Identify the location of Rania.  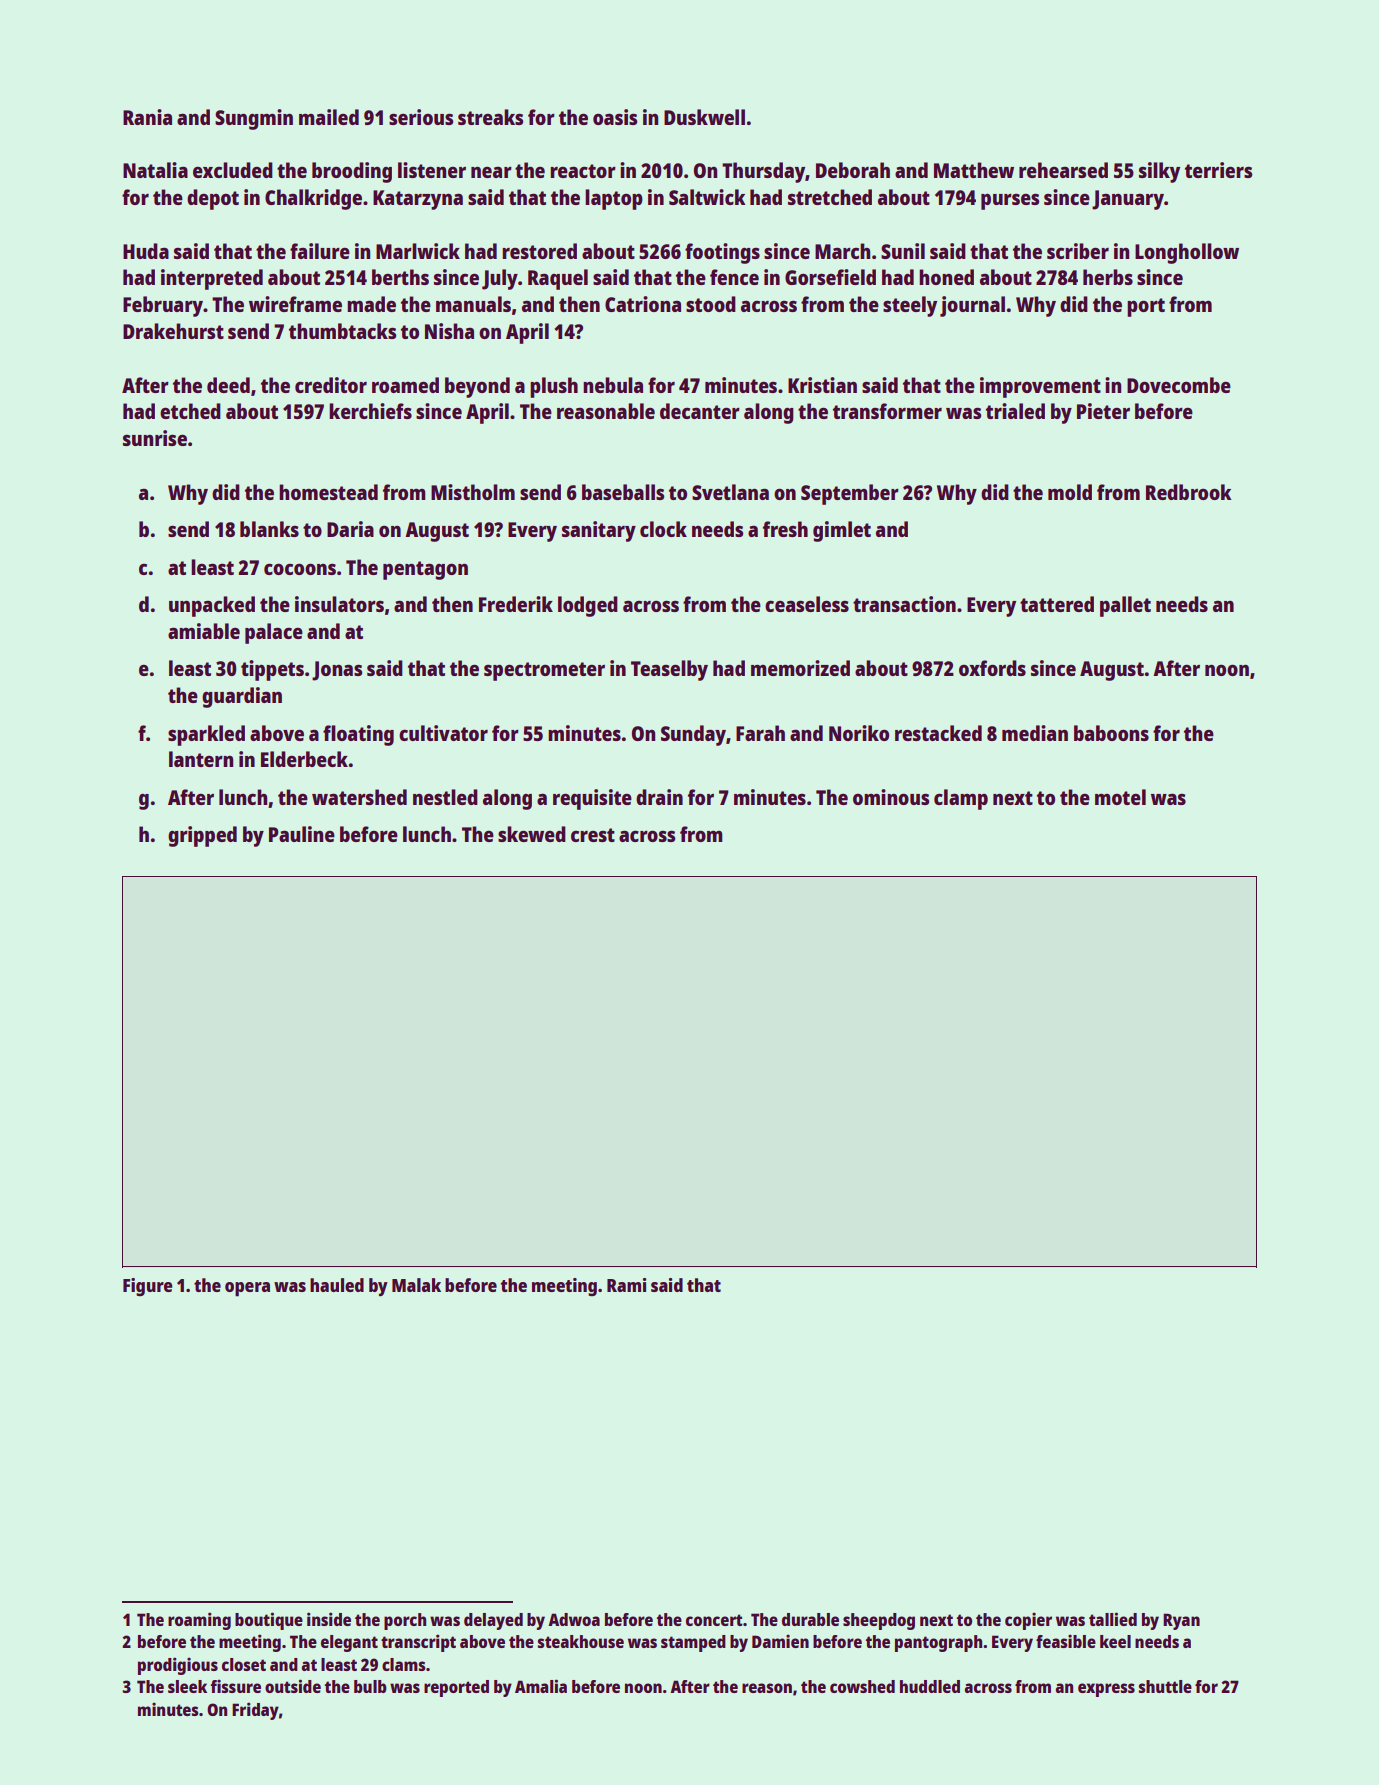
(147, 117).
